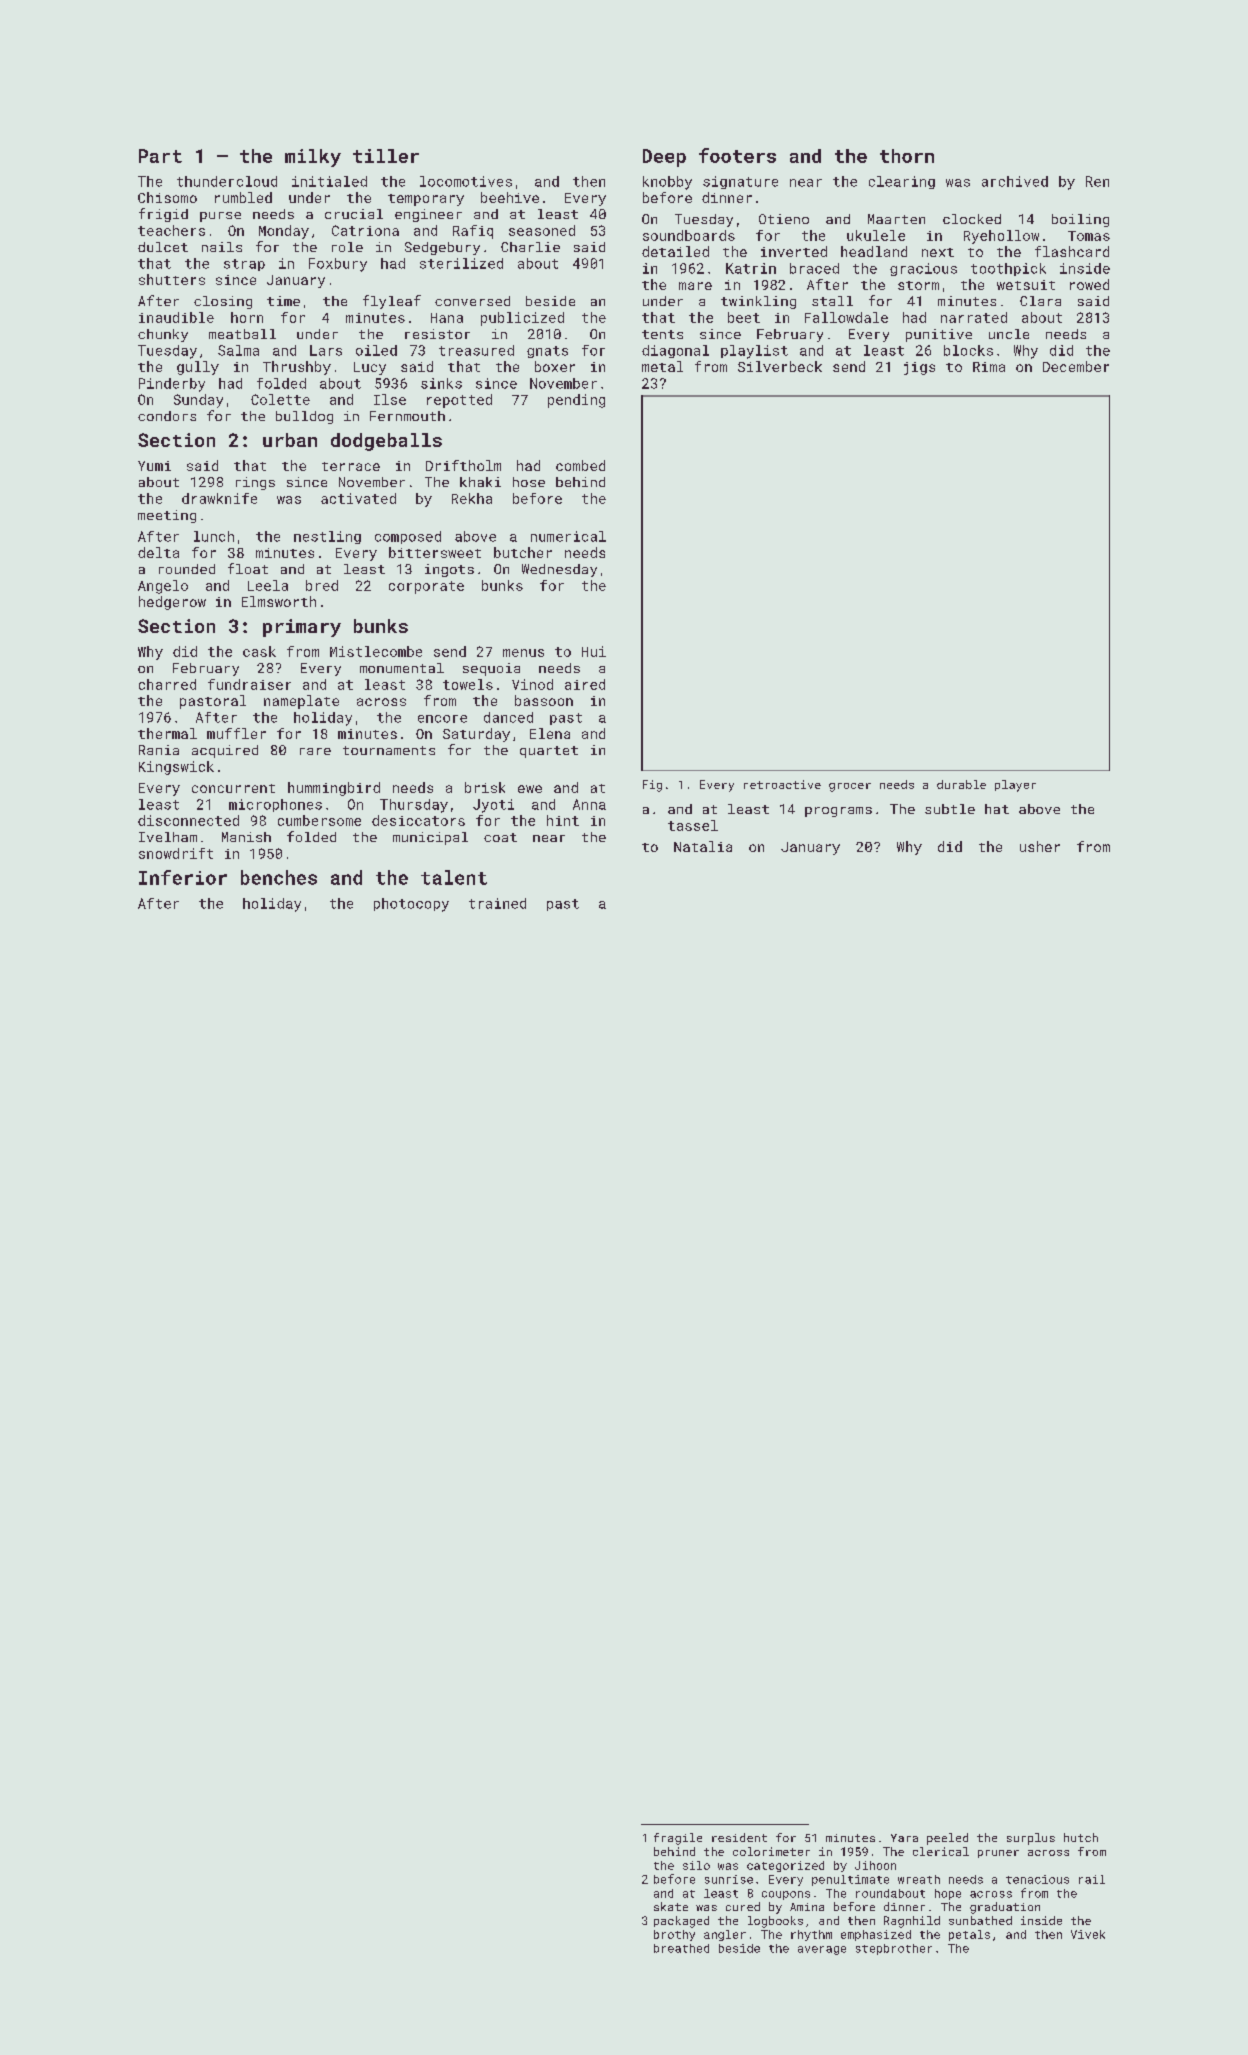 The width and height of the screenshot is (1248, 2055). I want to click on Inferior, so click(183, 877).
